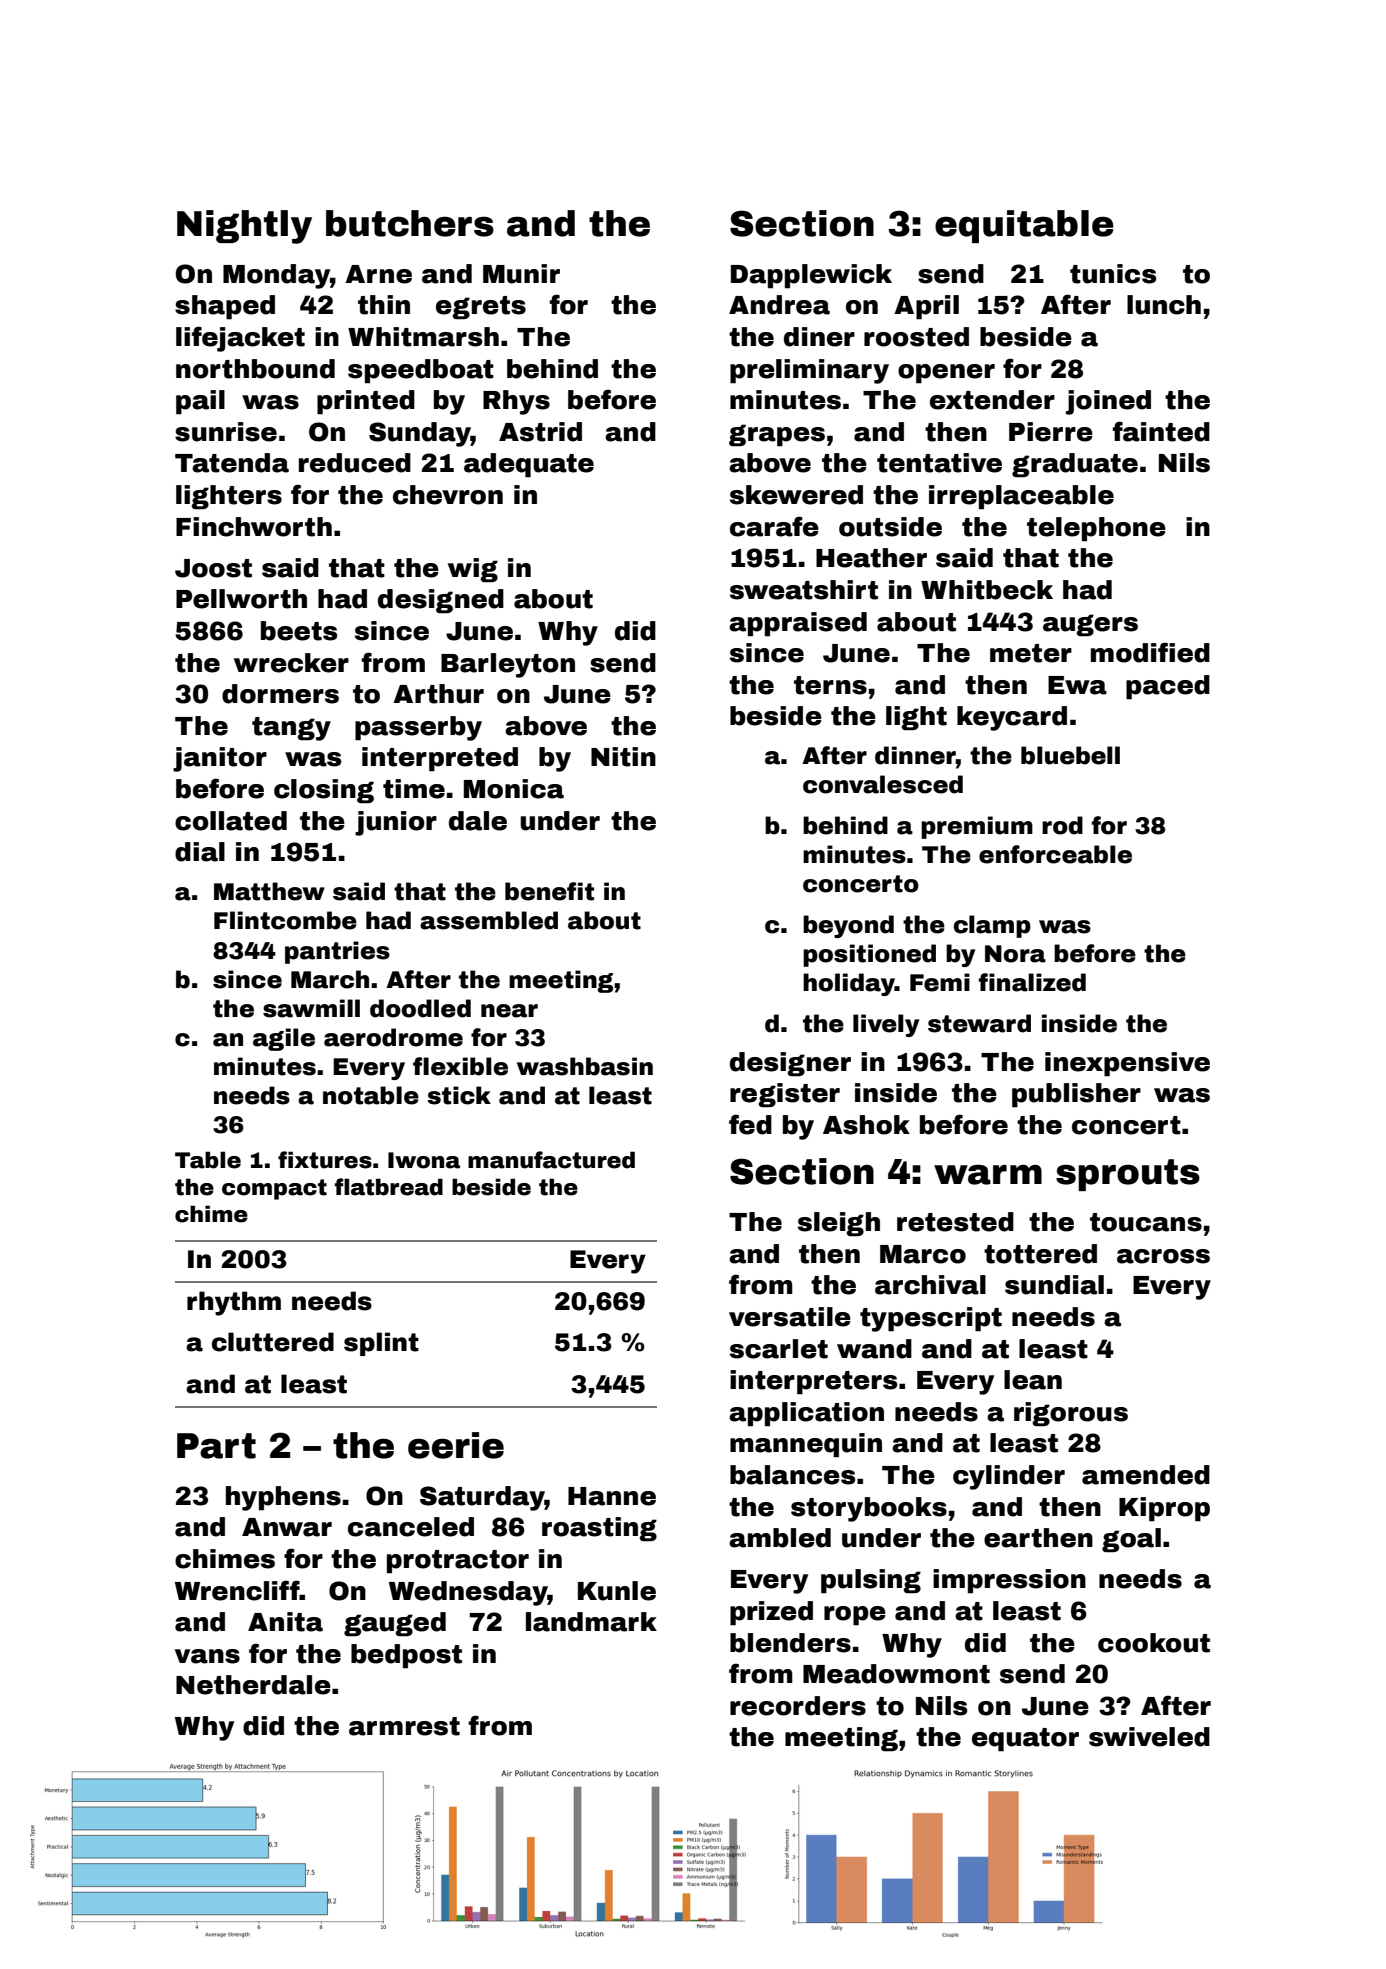  I want to click on rope, so click(855, 1616).
